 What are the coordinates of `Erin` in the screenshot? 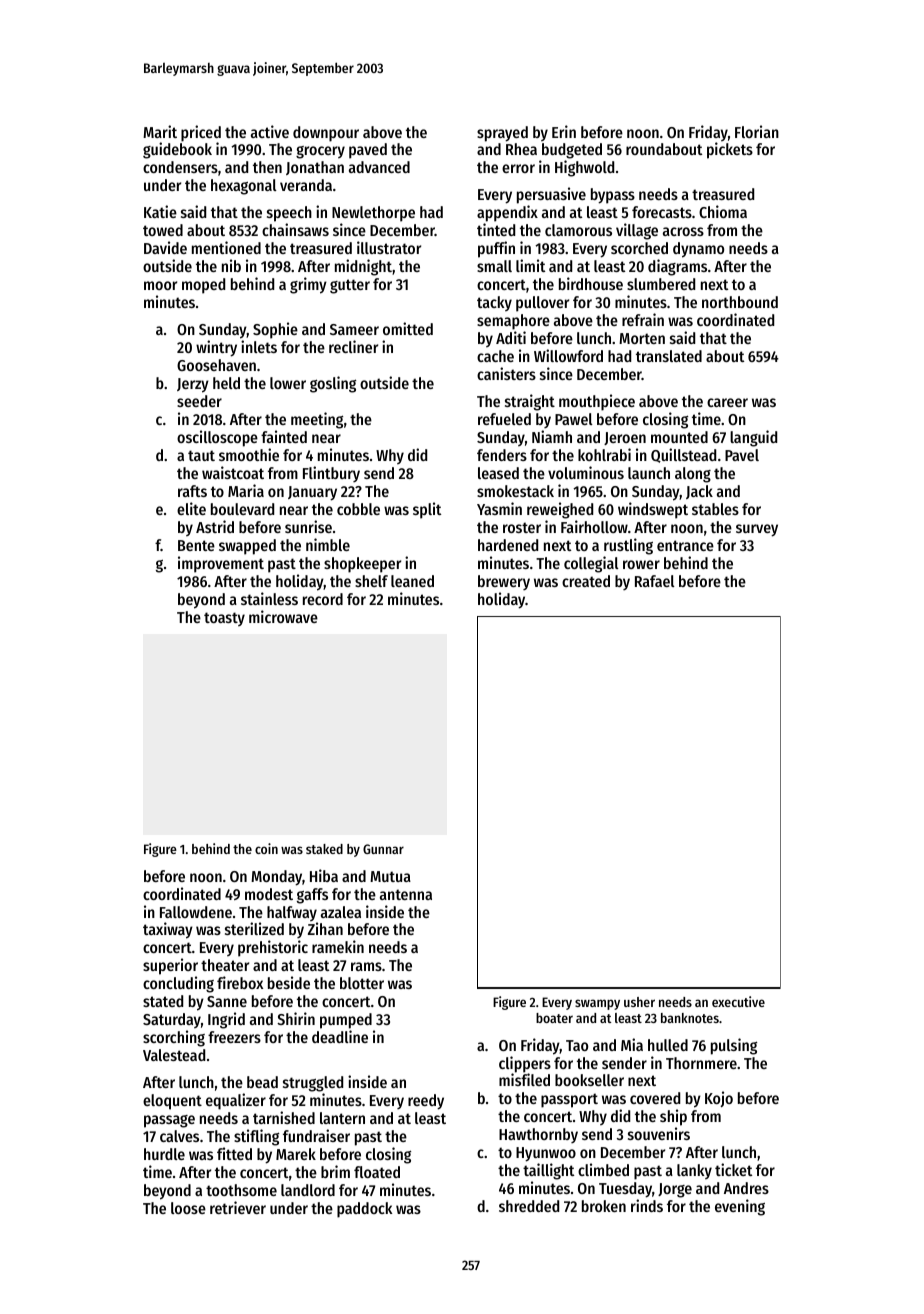 It's located at (564, 131).
